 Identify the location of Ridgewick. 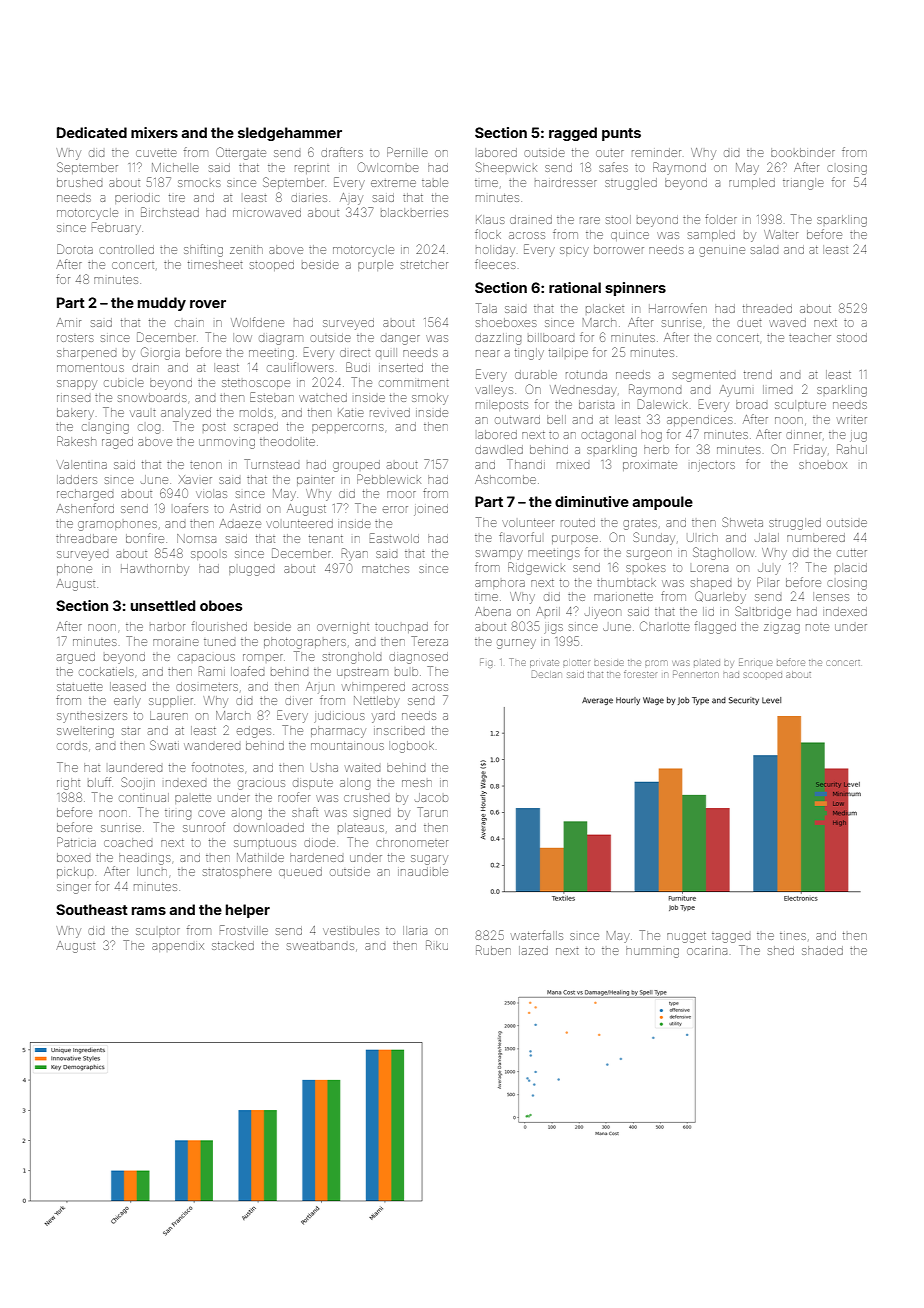
(536, 568).
